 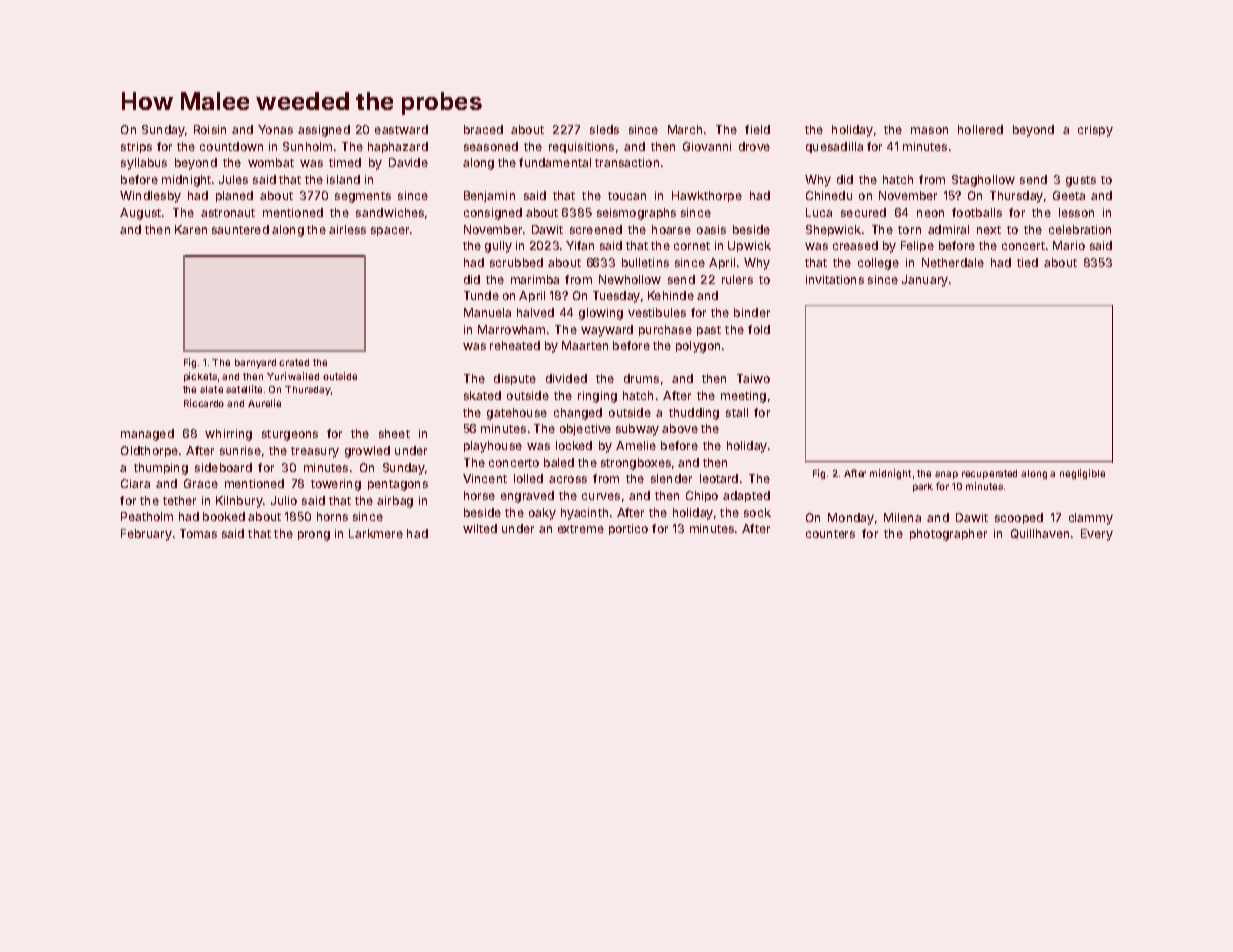 I want to click on baled, so click(x=559, y=462).
